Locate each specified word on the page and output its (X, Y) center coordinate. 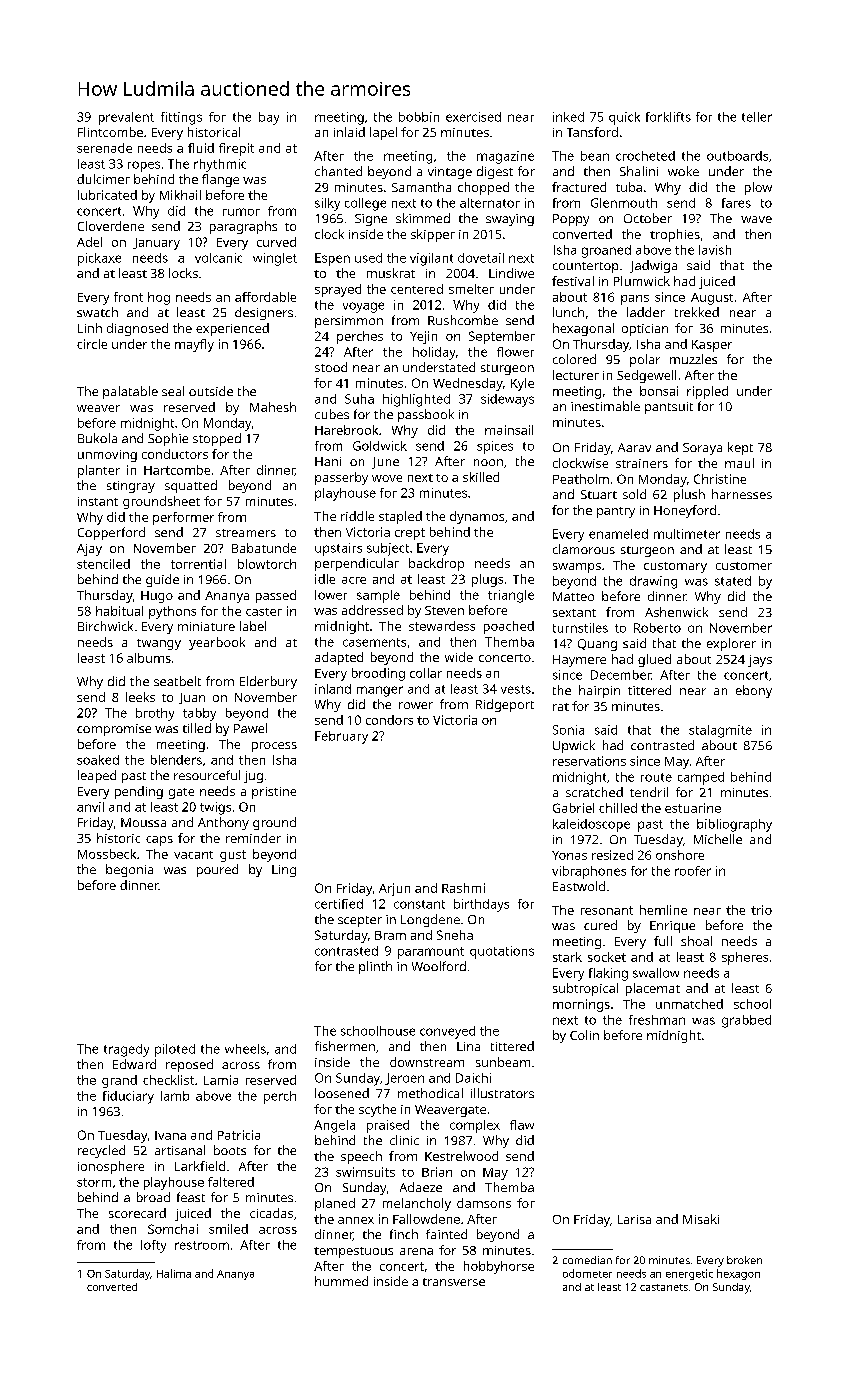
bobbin (419, 117)
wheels (245, 1049)
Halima (174, 1273)
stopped (217, 439)
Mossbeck (107, 854)
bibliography (734, 825)
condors (389, 720)
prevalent (126, 118)
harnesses (742, 494)
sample (378, 596)
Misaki (701, 1219)
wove (387, 478)
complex (475, 1126)
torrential (198, 564)
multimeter (687, 534)
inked (568, 117)
